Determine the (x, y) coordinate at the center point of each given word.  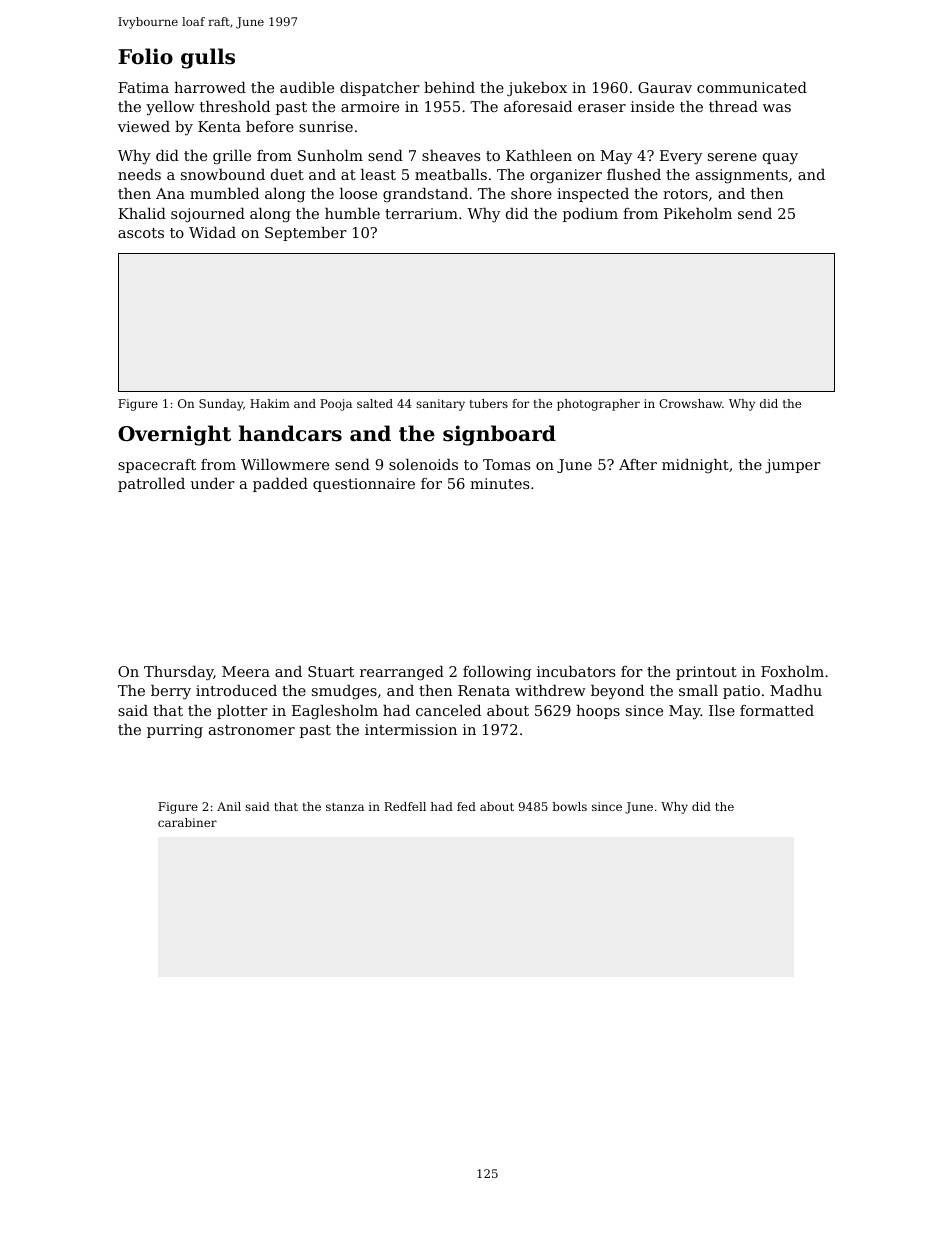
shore (531, 193)
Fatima (143, 87)
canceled (448, 710)
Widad (212, 232)
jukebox (537, 89)
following (497, 673)
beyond (617, 692)
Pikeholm (698, 213)
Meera (246, 671)
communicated (752, 87)
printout (706, 673)
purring (175, 731)
